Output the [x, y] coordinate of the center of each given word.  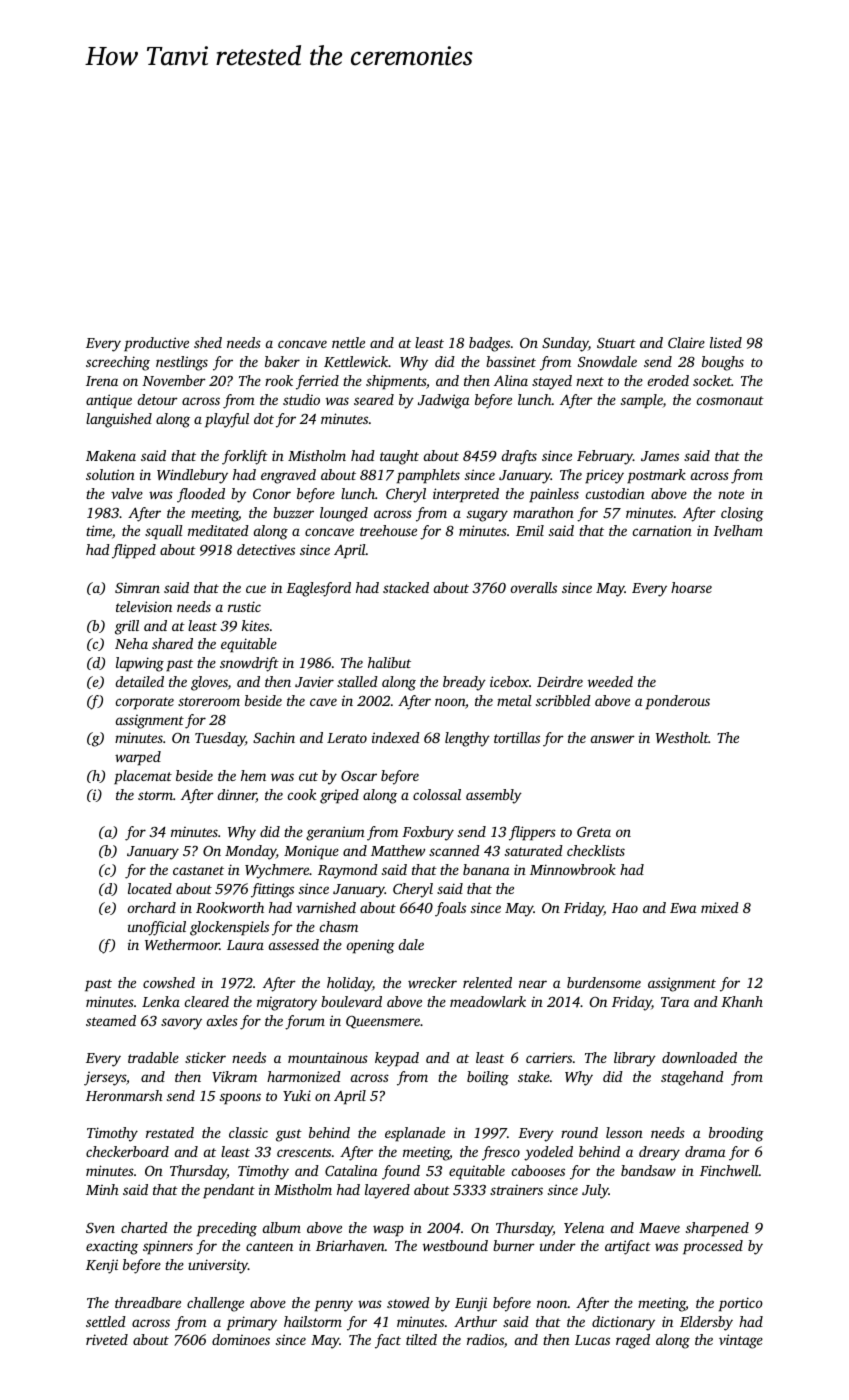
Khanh [742, 1001]
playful [227, 420]
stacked [406, 587]
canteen [269, 1246]
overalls [534, 587]
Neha [131, 643]
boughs [723, 363]
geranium [335, 833]
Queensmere [383, 1022]
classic [248, 1132]
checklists [596, 850]
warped [138, 758]
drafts [519, 457]
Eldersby [706, 1323]
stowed [408, 1302]
